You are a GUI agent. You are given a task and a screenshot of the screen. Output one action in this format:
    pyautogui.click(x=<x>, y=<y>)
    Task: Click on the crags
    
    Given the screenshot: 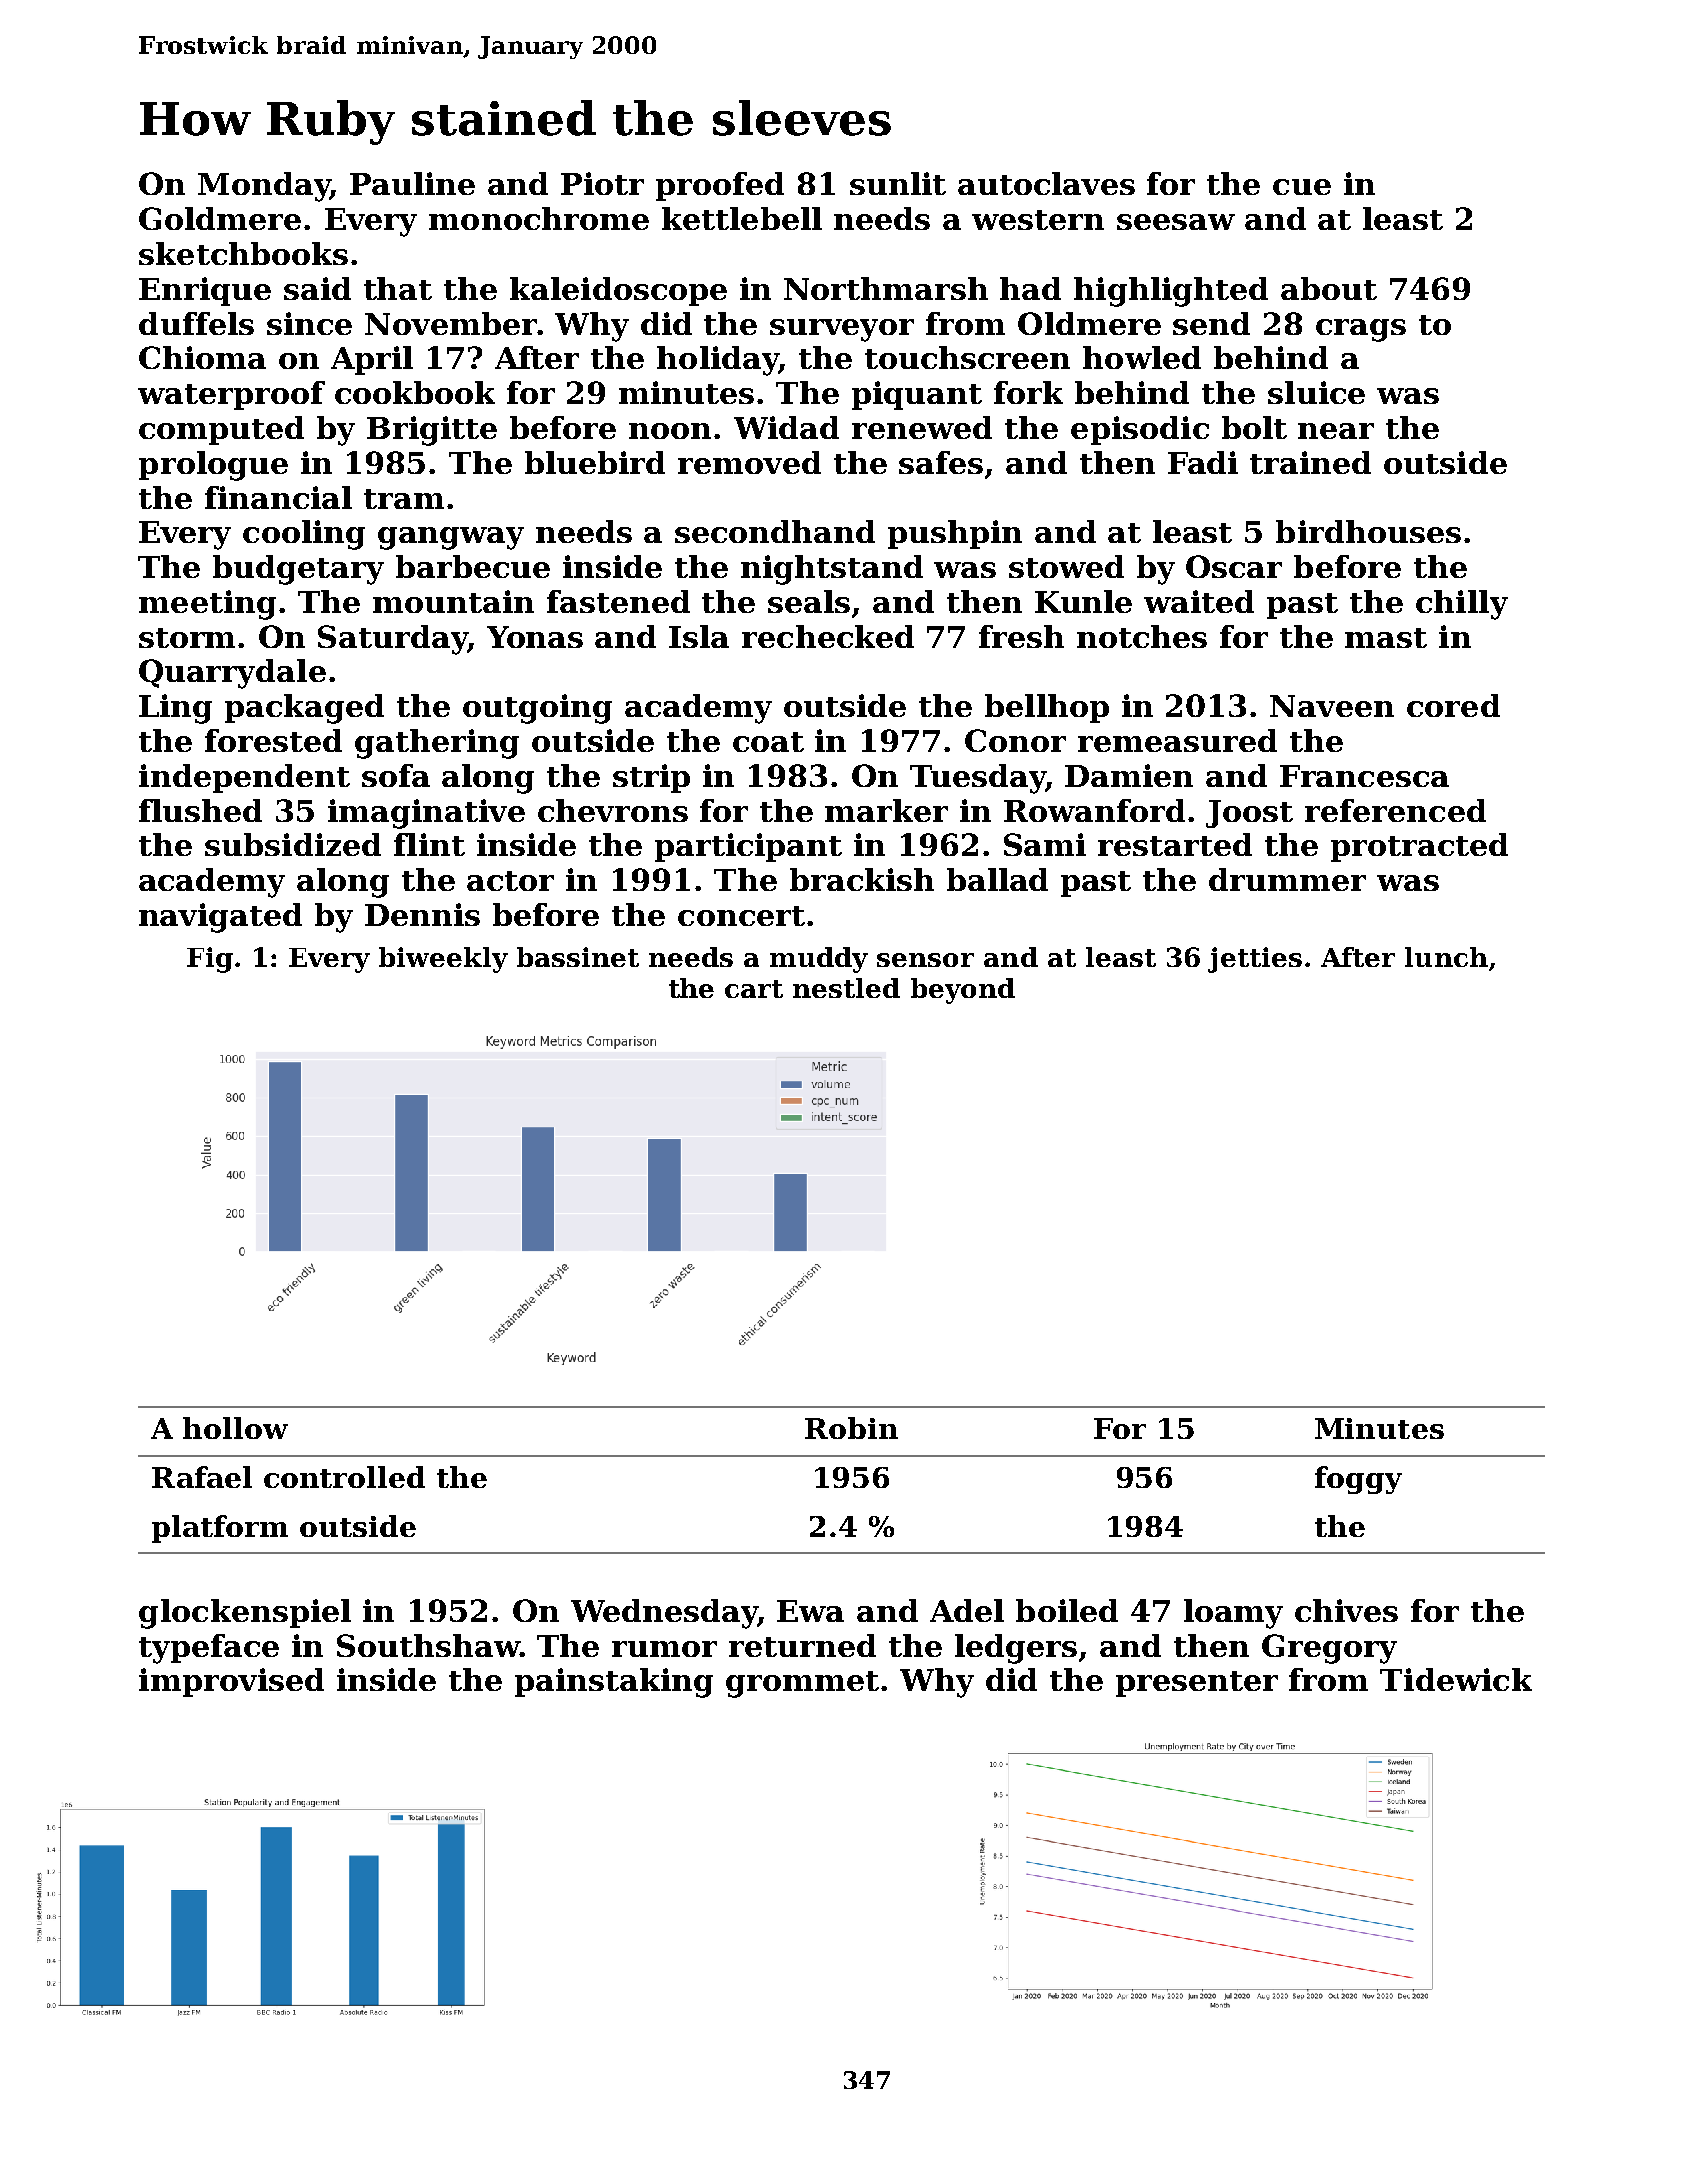 What is the action you would take?
    pyautogui.click(x=1361, y=330)
